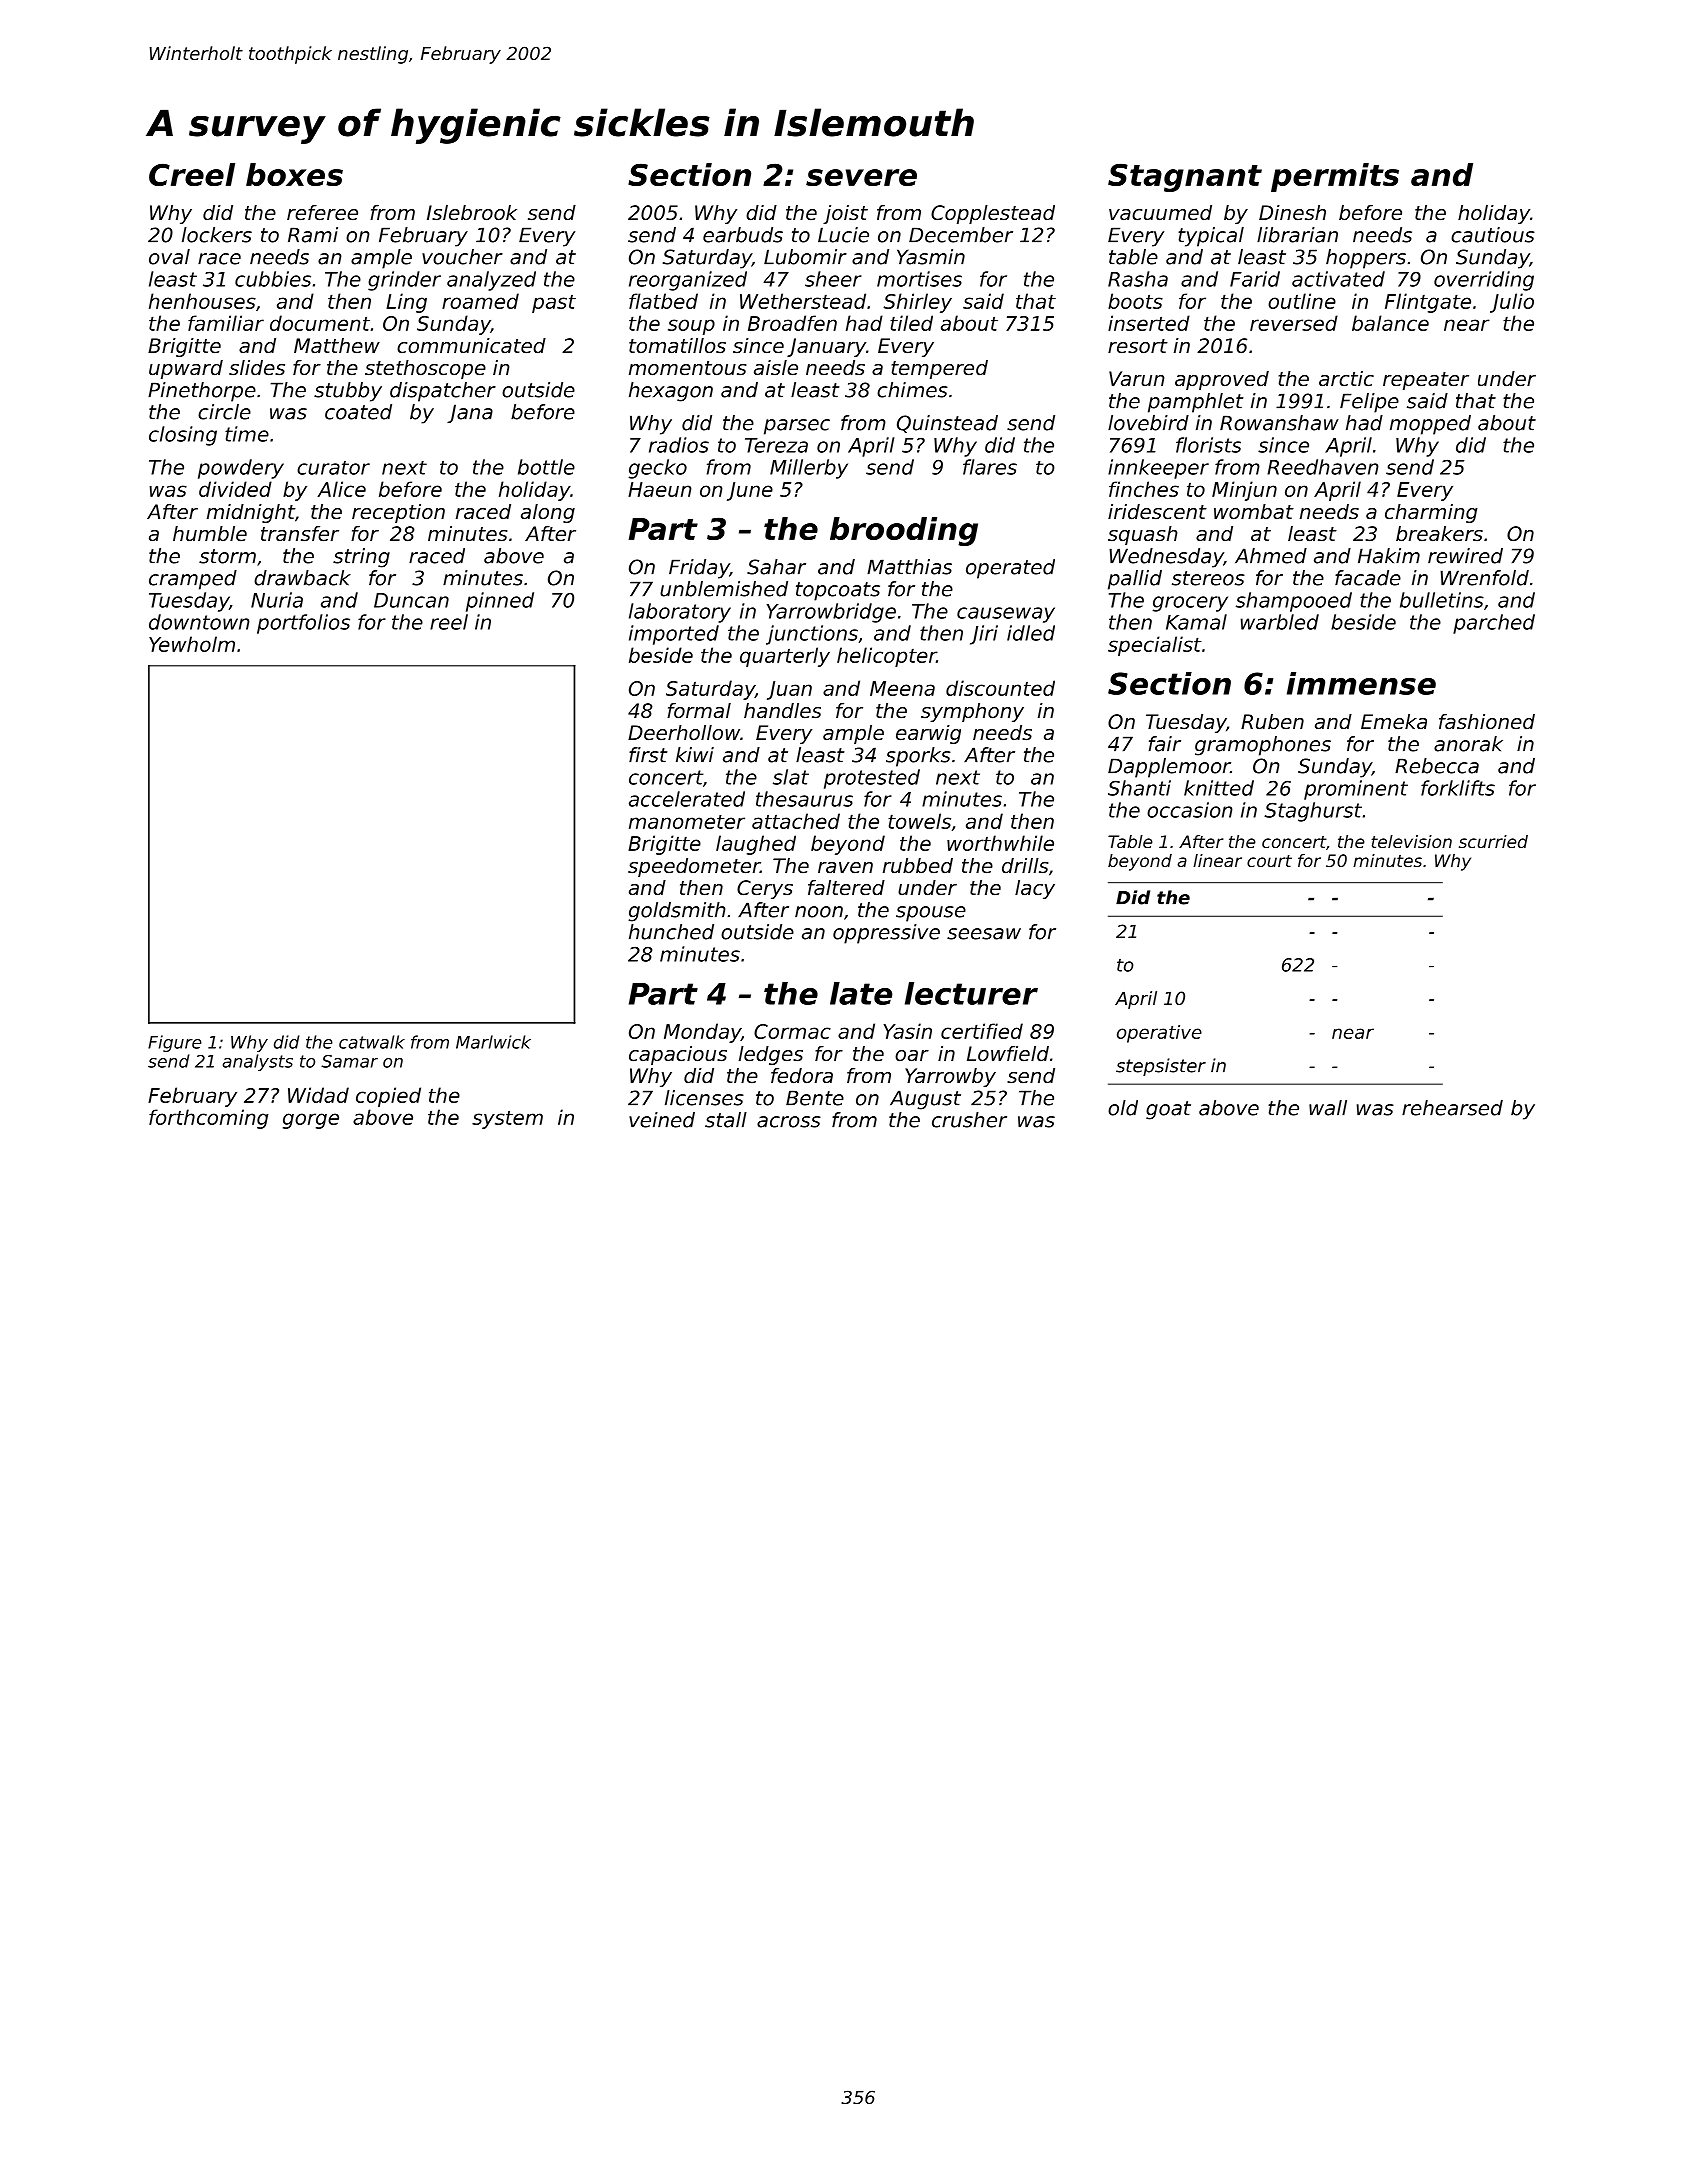 The image size is (1683, 2178). What do you see at coordinates (845, 214) in the image?
I see `joist` at bounding box center [845, 214].
